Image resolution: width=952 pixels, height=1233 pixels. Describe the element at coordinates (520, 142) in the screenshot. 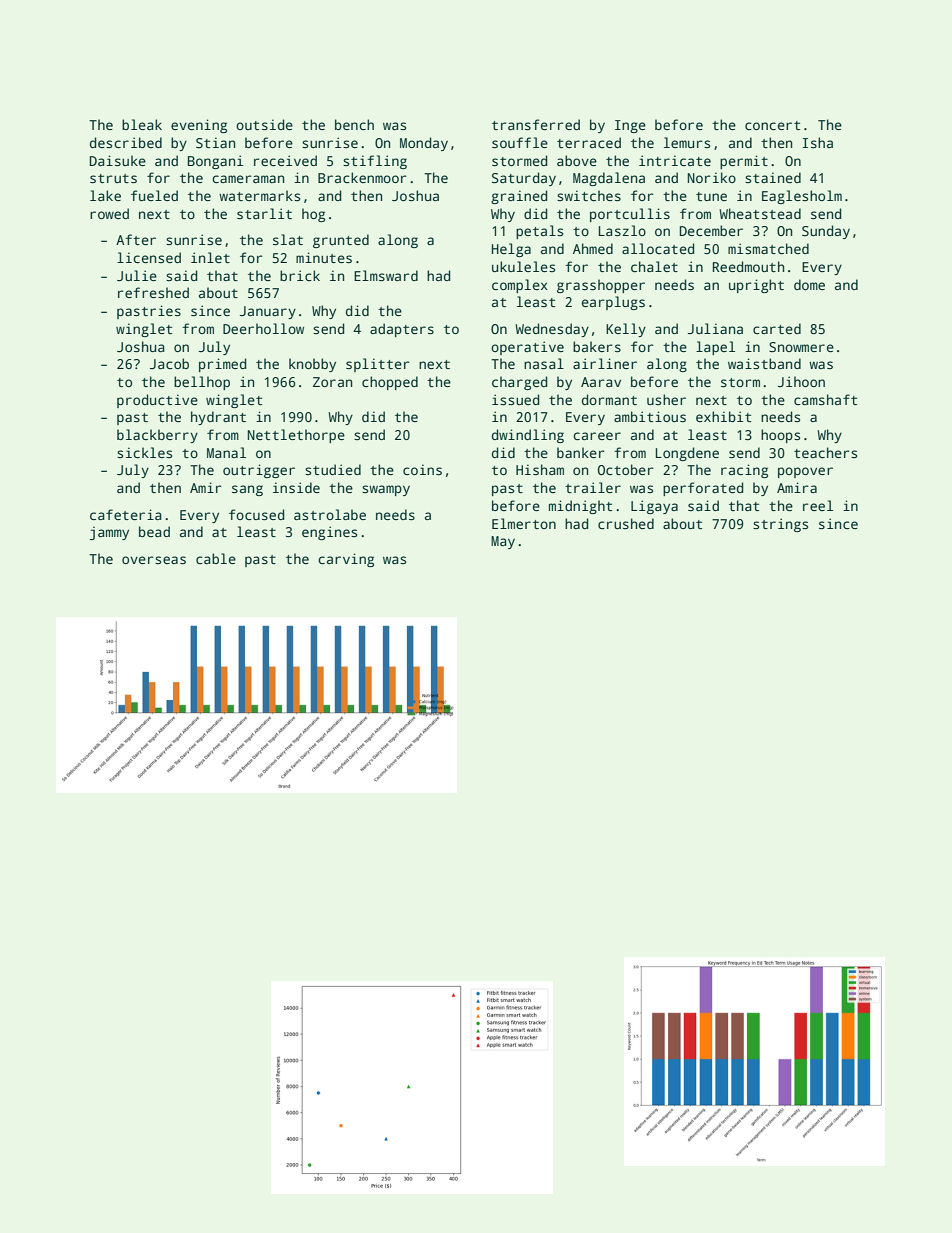

I see `souffle` at that location.
